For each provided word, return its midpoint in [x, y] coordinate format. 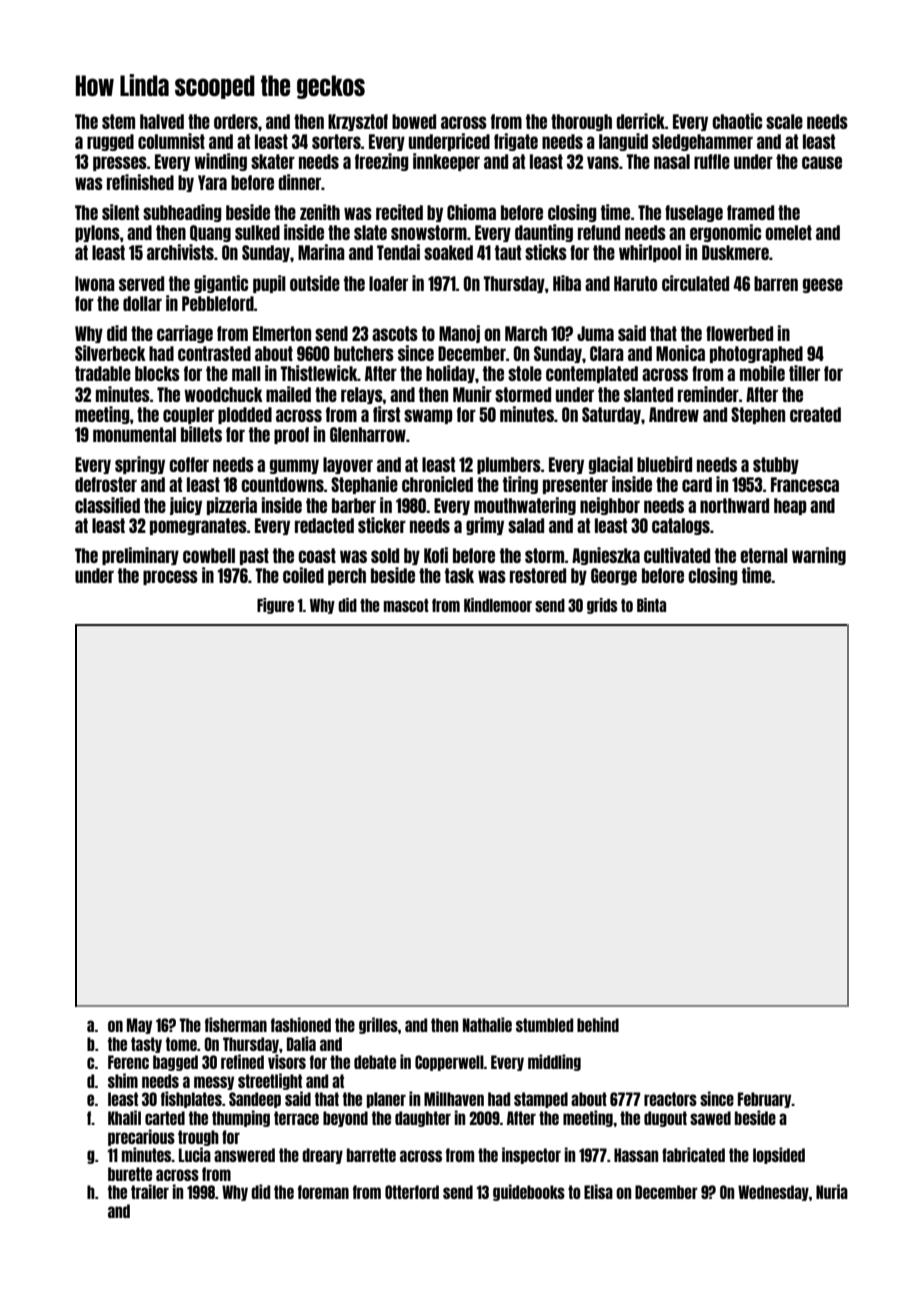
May [139, 1026]
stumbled [544, 1025]
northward [734, 505]
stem [118, 121]
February [765, 1100]
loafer [388, 283]
